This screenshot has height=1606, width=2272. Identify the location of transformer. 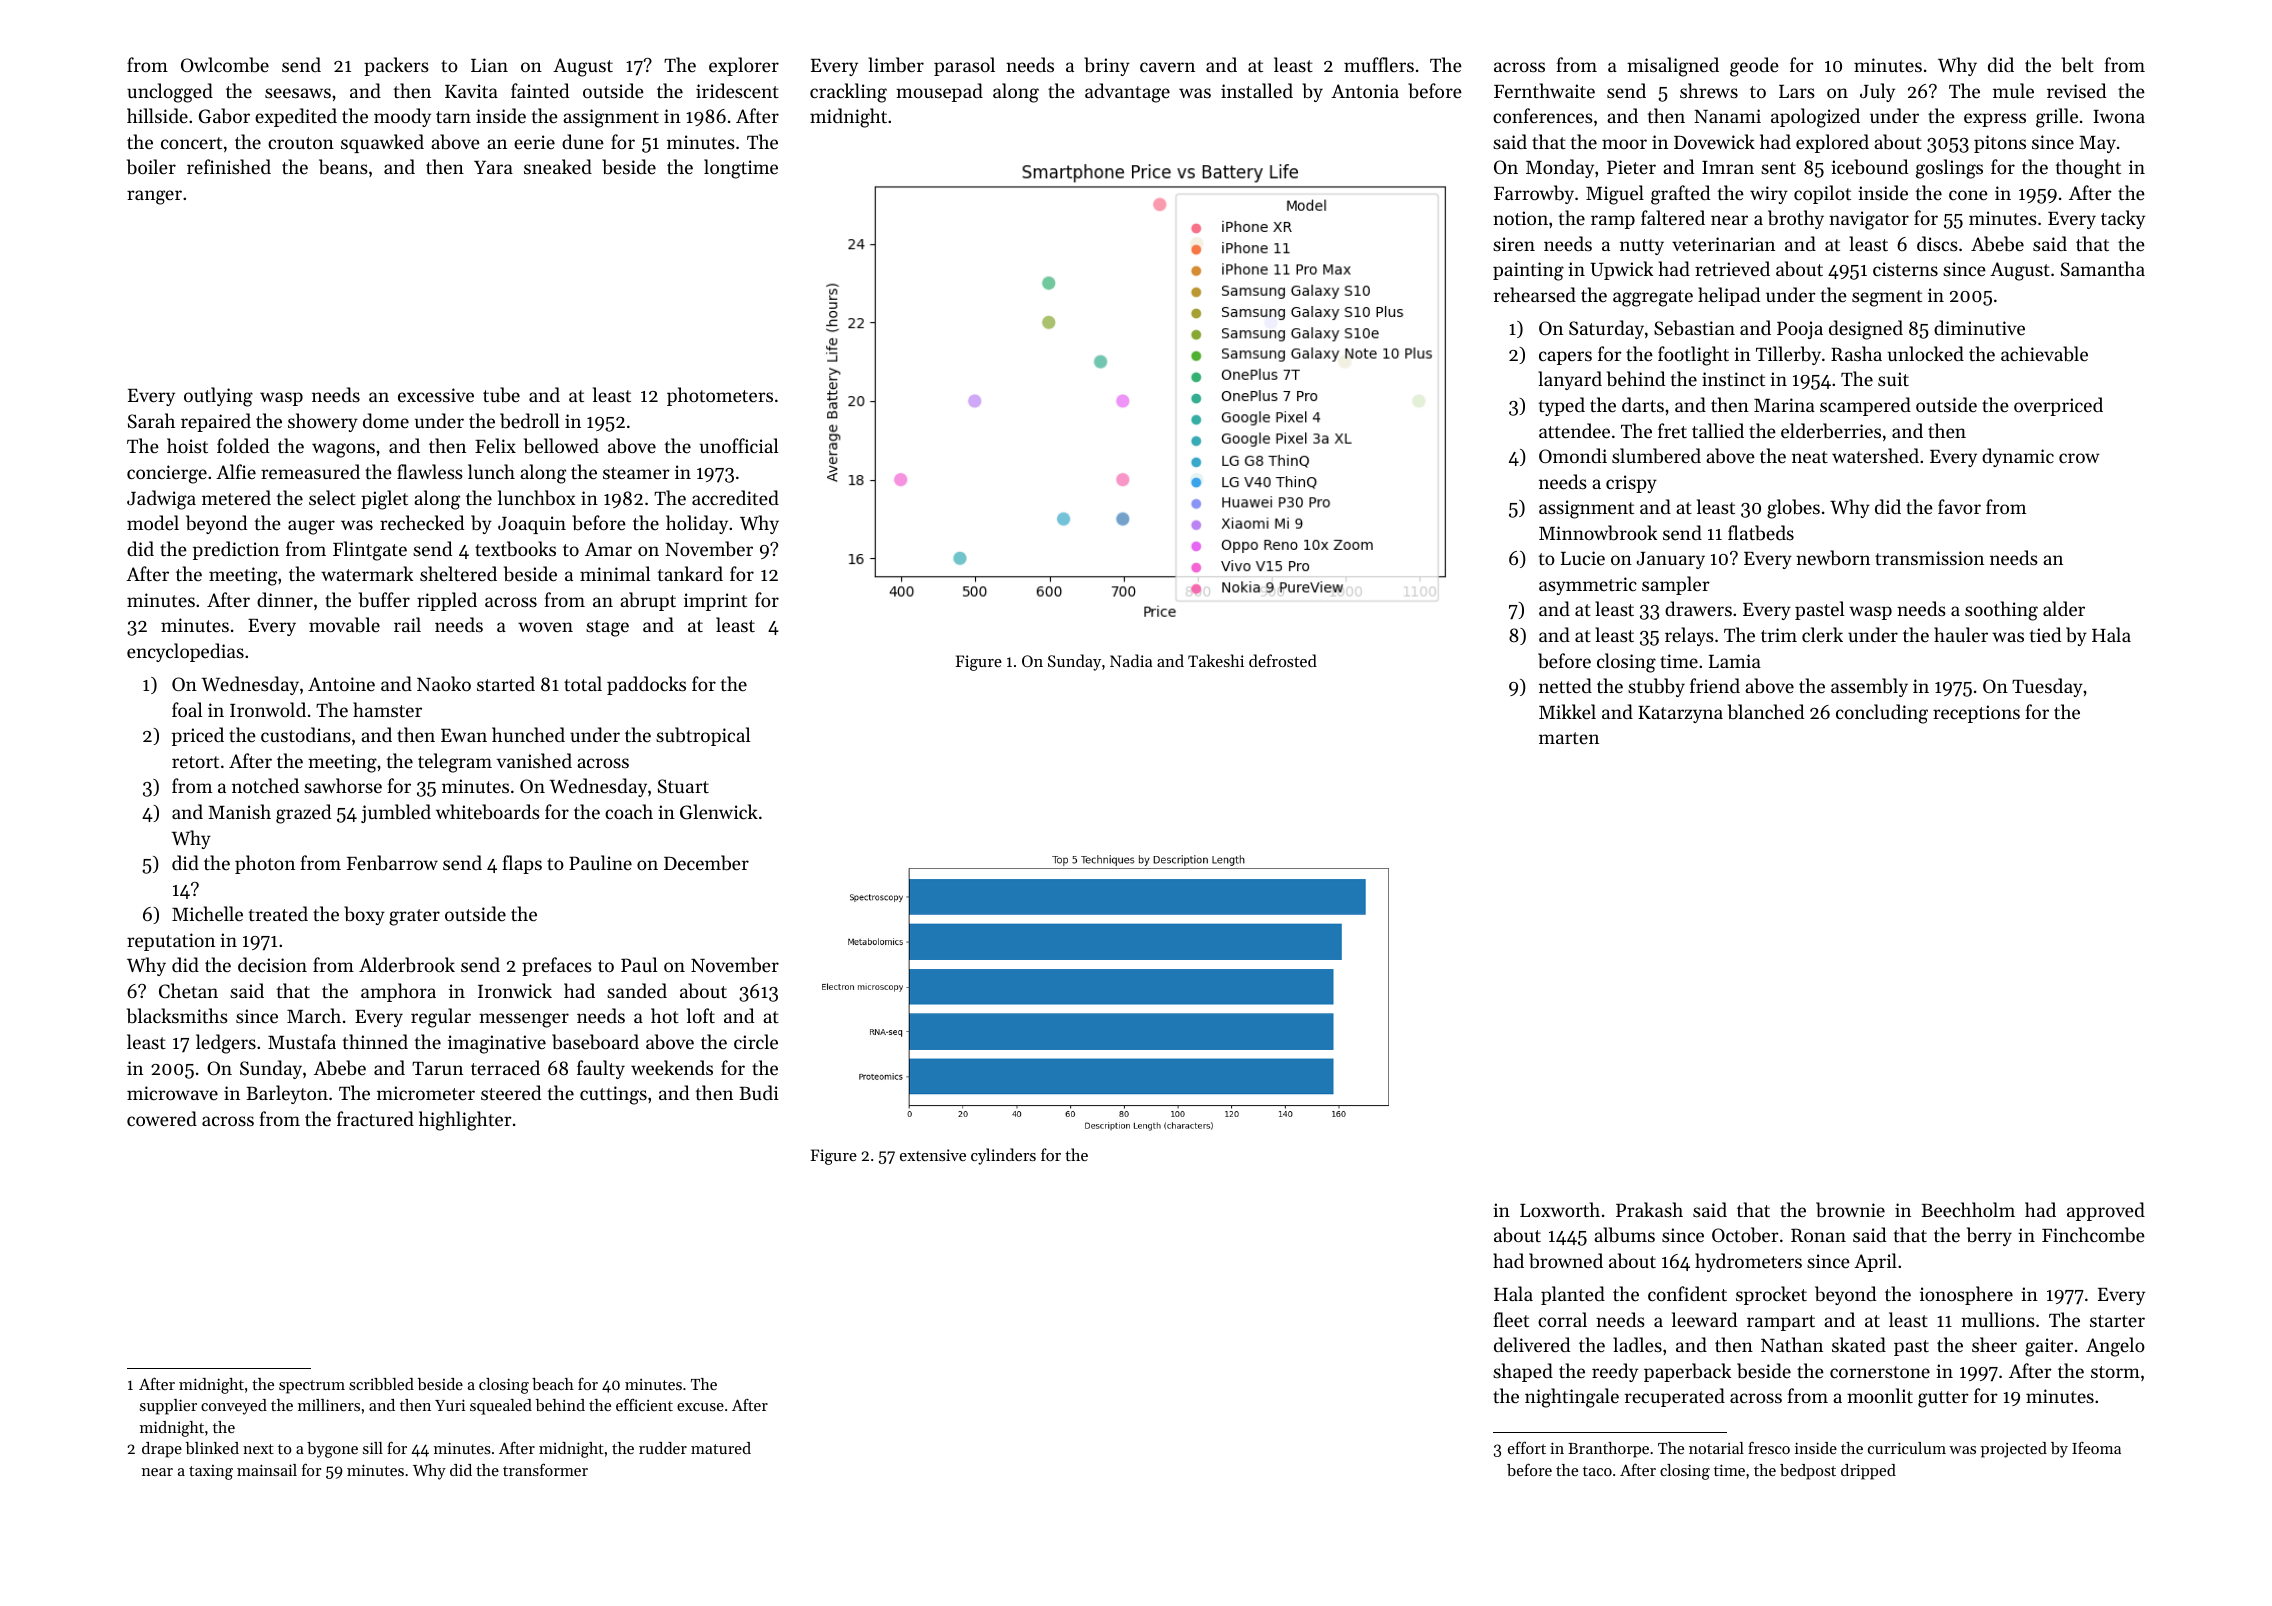
(545, 1469).
